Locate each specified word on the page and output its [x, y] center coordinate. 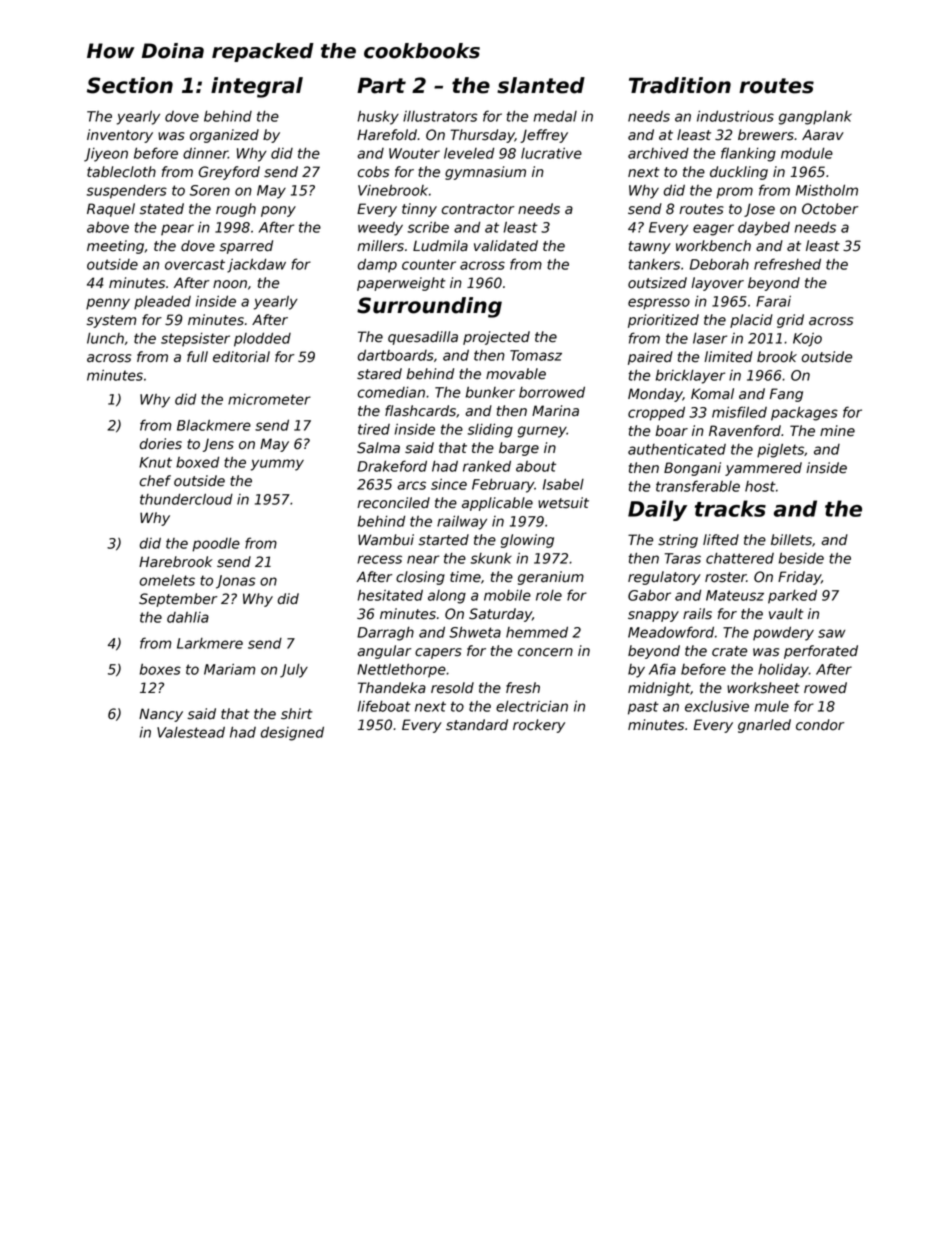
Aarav [823, 135]
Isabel [563, 484]
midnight [659, 689]
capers [438, 653]
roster [726, 577]
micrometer [269, 399]
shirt [297, 714]
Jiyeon [106, 155]
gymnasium [485, 173]
